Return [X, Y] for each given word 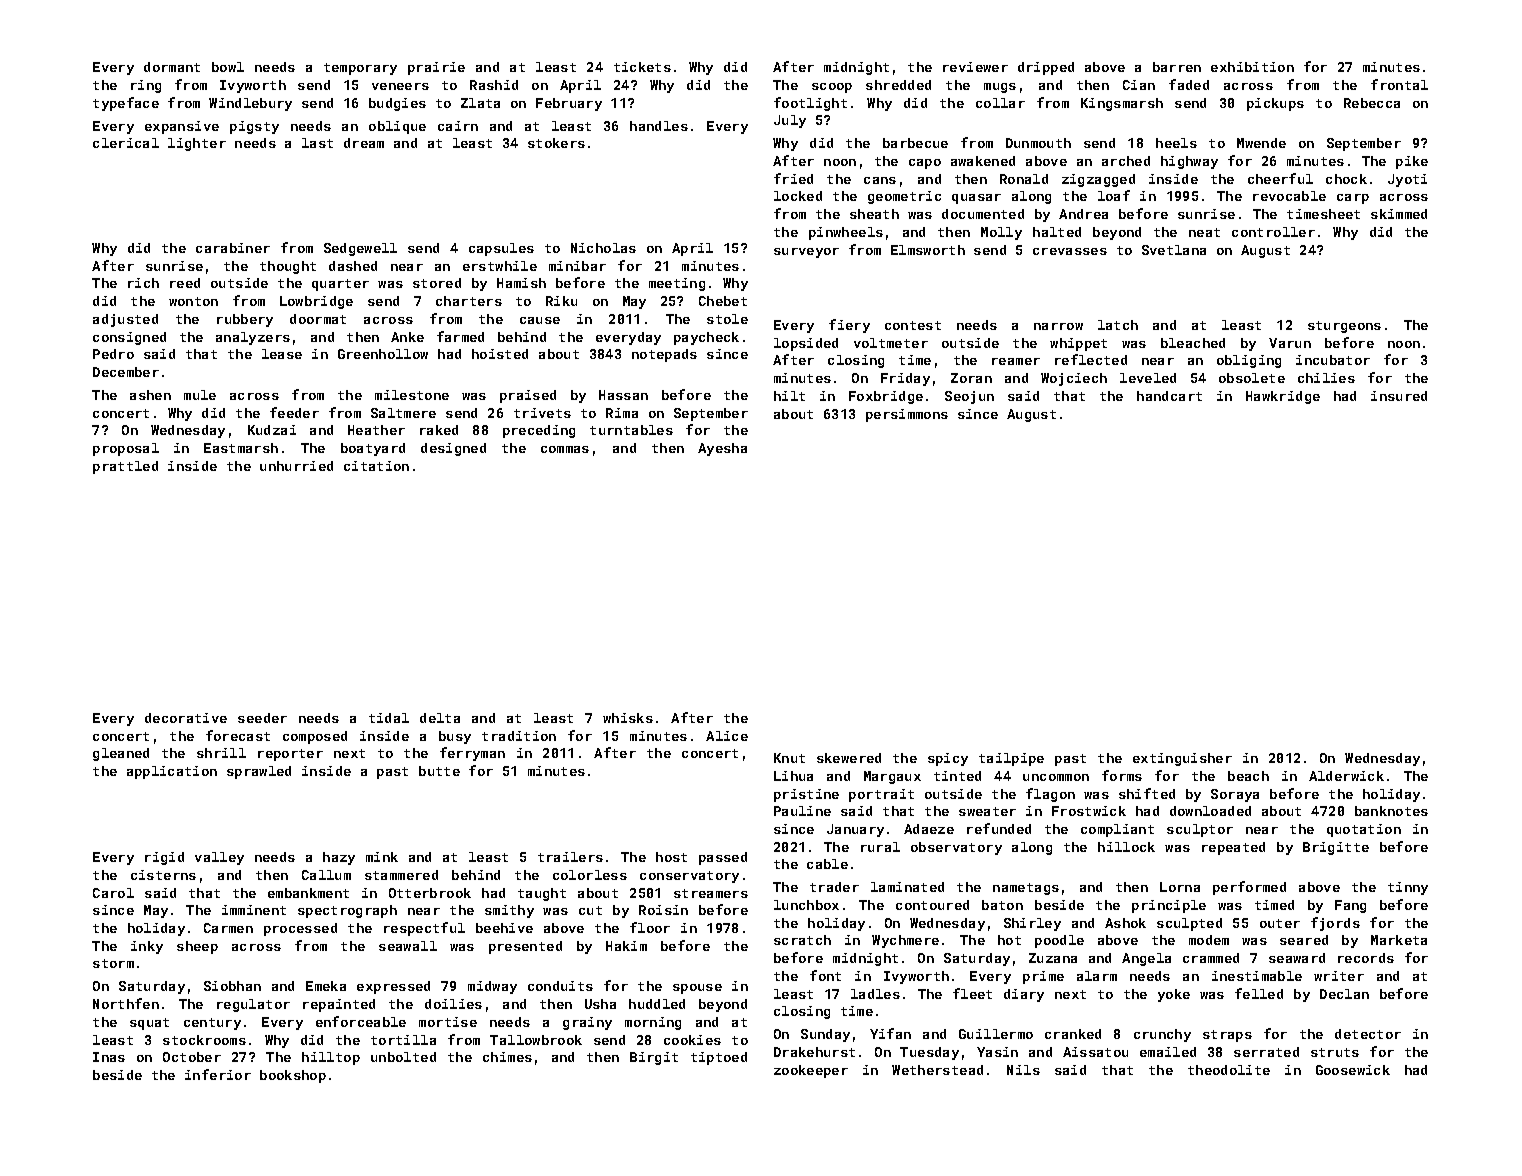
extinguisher [1182, 759]
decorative [186, 718]
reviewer [975, 67]
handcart [1169, 396]
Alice [727, 736]
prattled [125, 467]
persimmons [907, 415]
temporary [360, 69]
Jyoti [1407, 180]
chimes [507, 1057]
